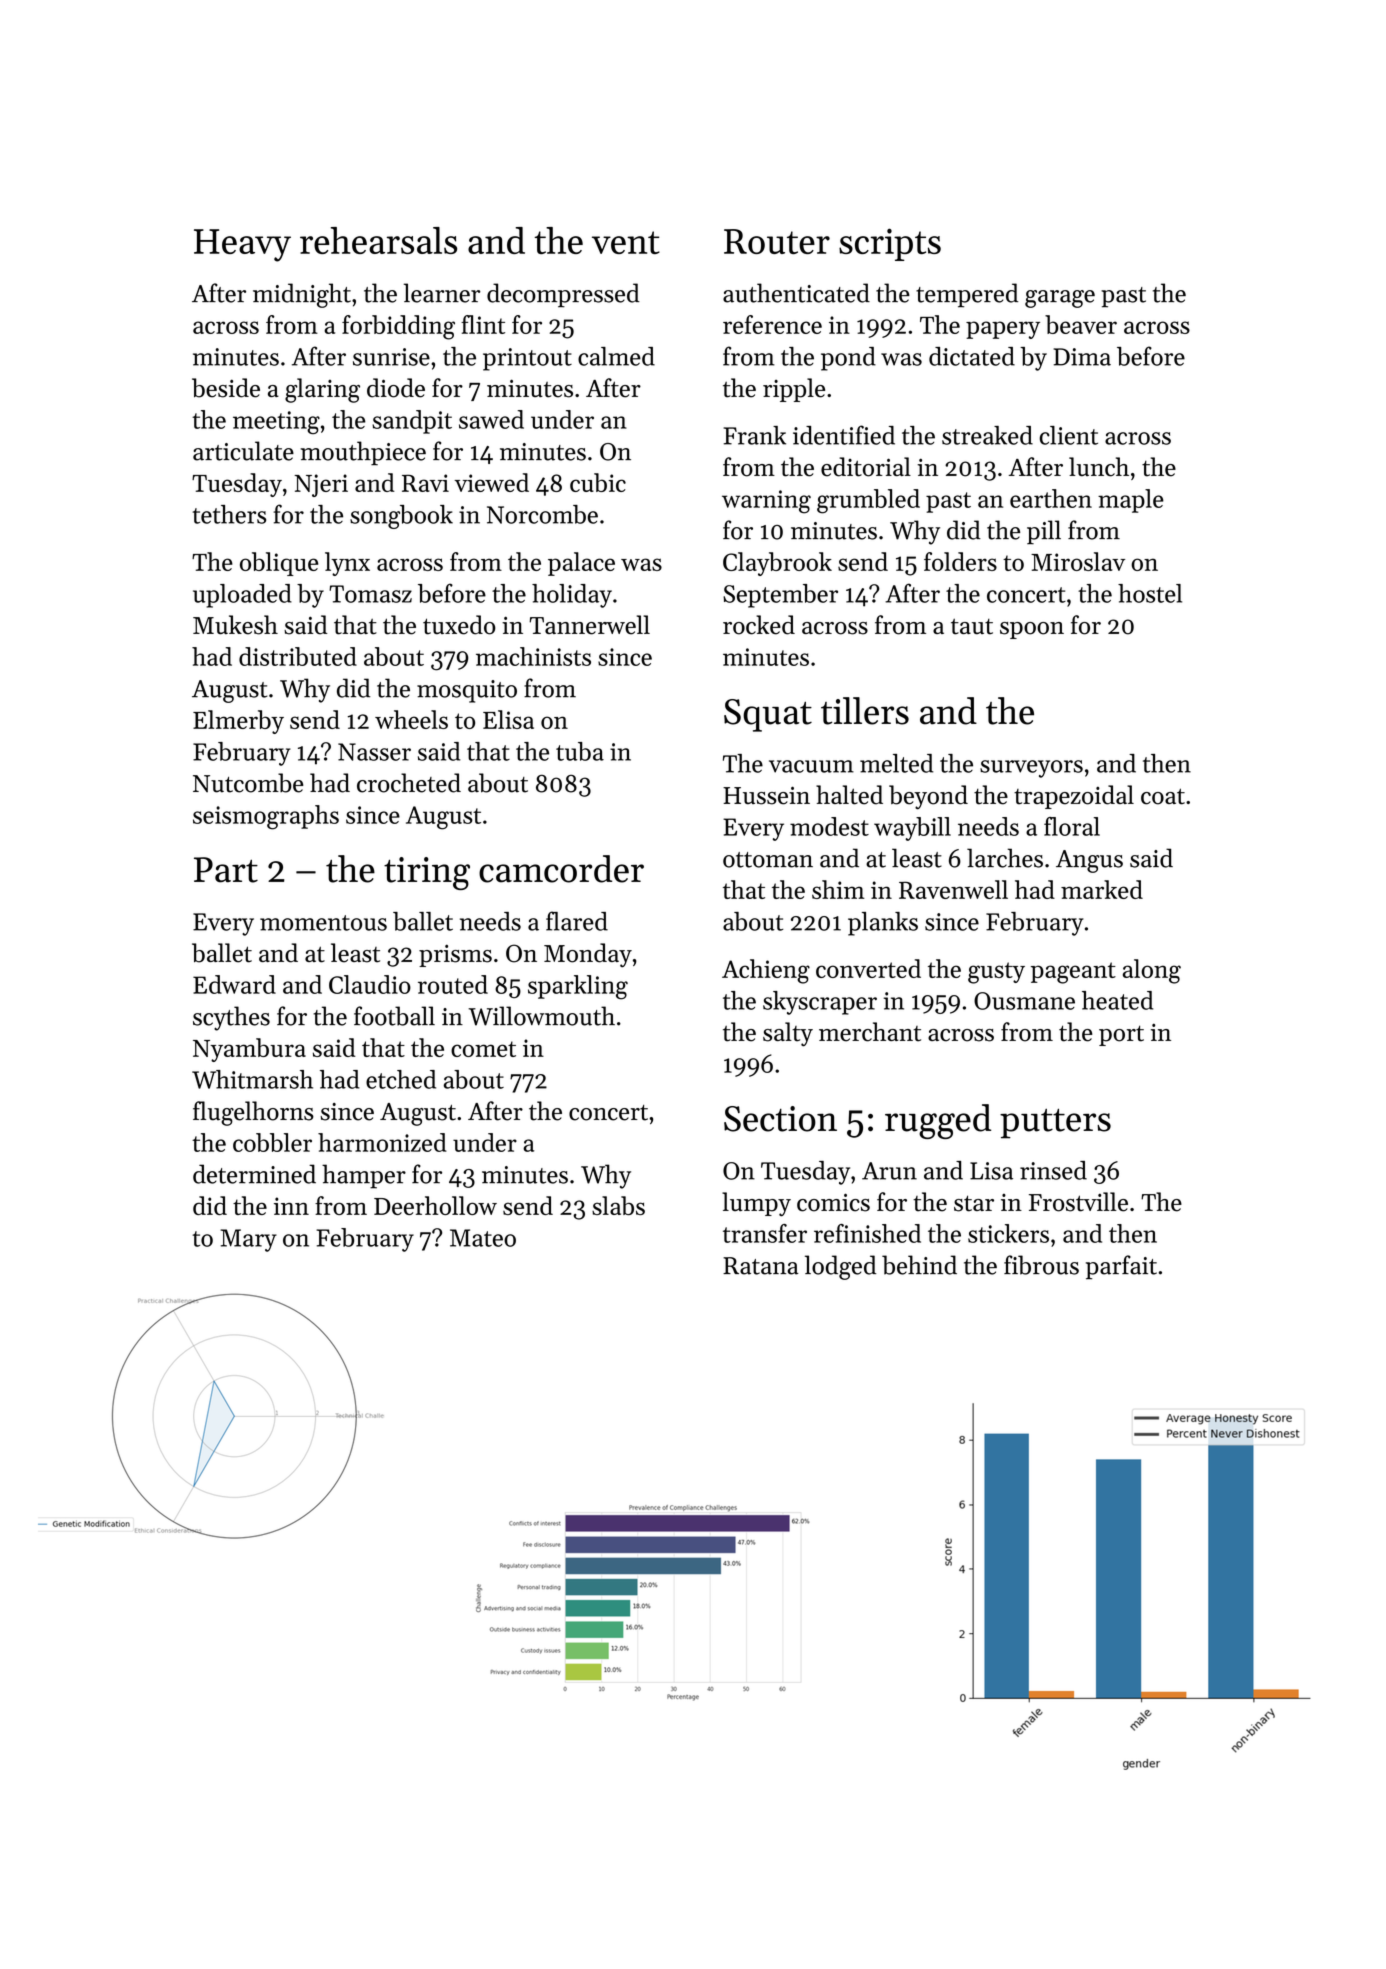 This screenshot has width=1386, height=1969. Describe the element at coordinates (581, 564) in the screenshot. I see `palace` at that location.
